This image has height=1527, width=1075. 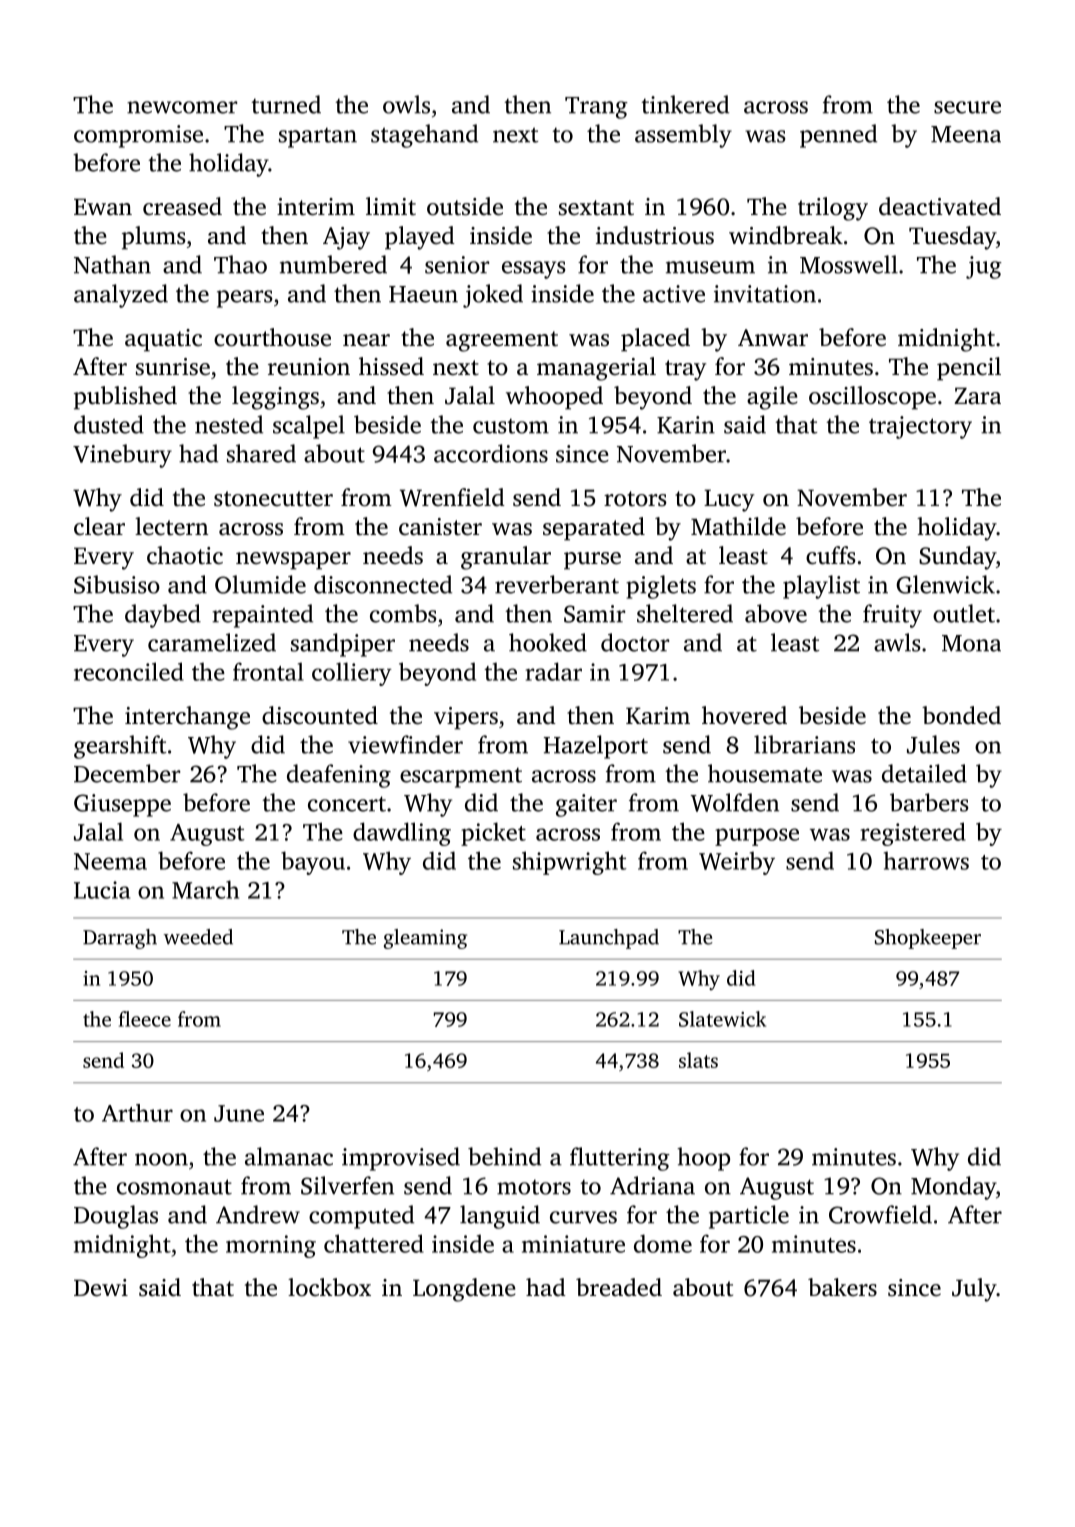 I want to click on Wrenfield, so click(x=452, y=497).
